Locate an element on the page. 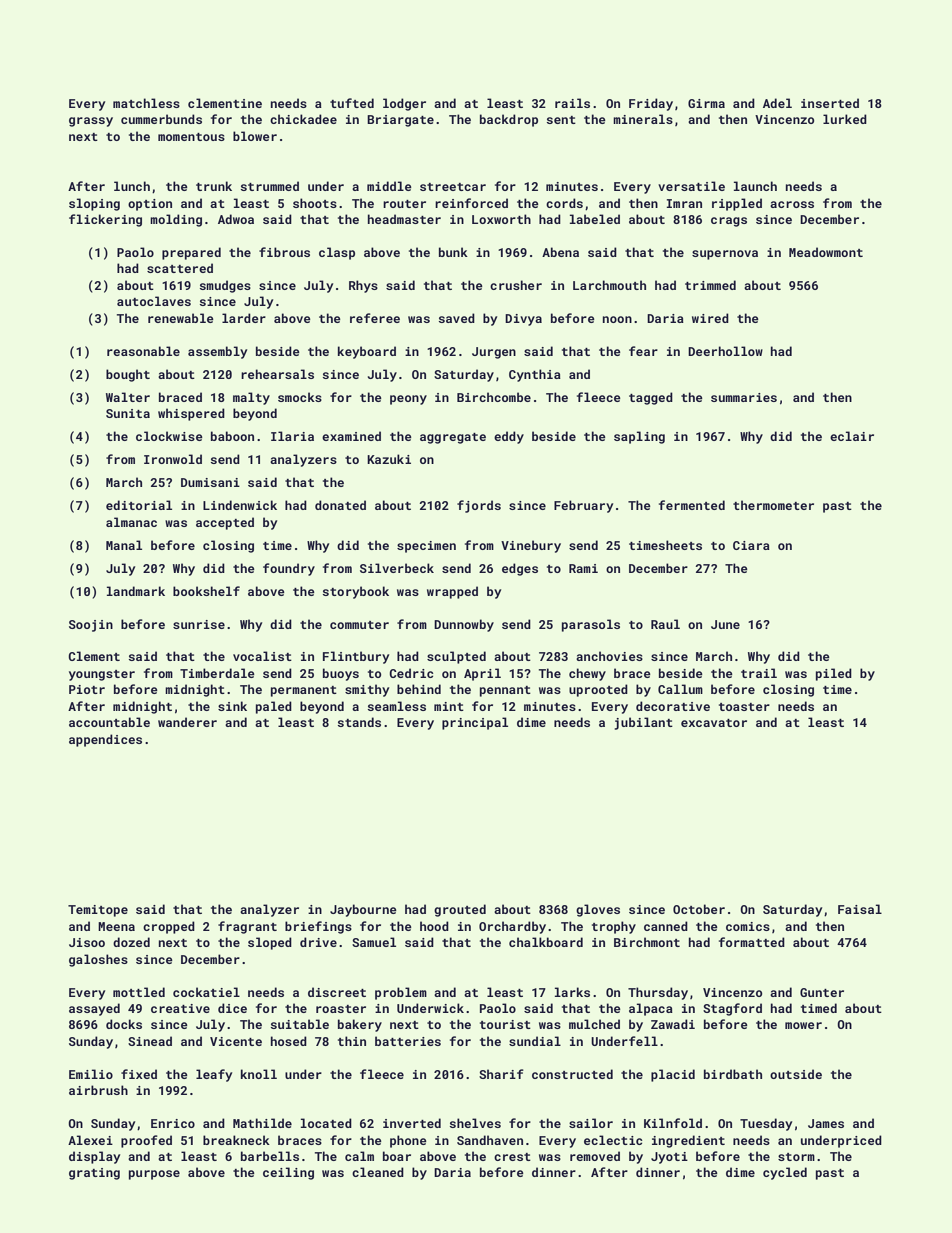 Image resolution: width=952 pixels, height=1233 pixels. edges is located at coordinates (520, 569).
